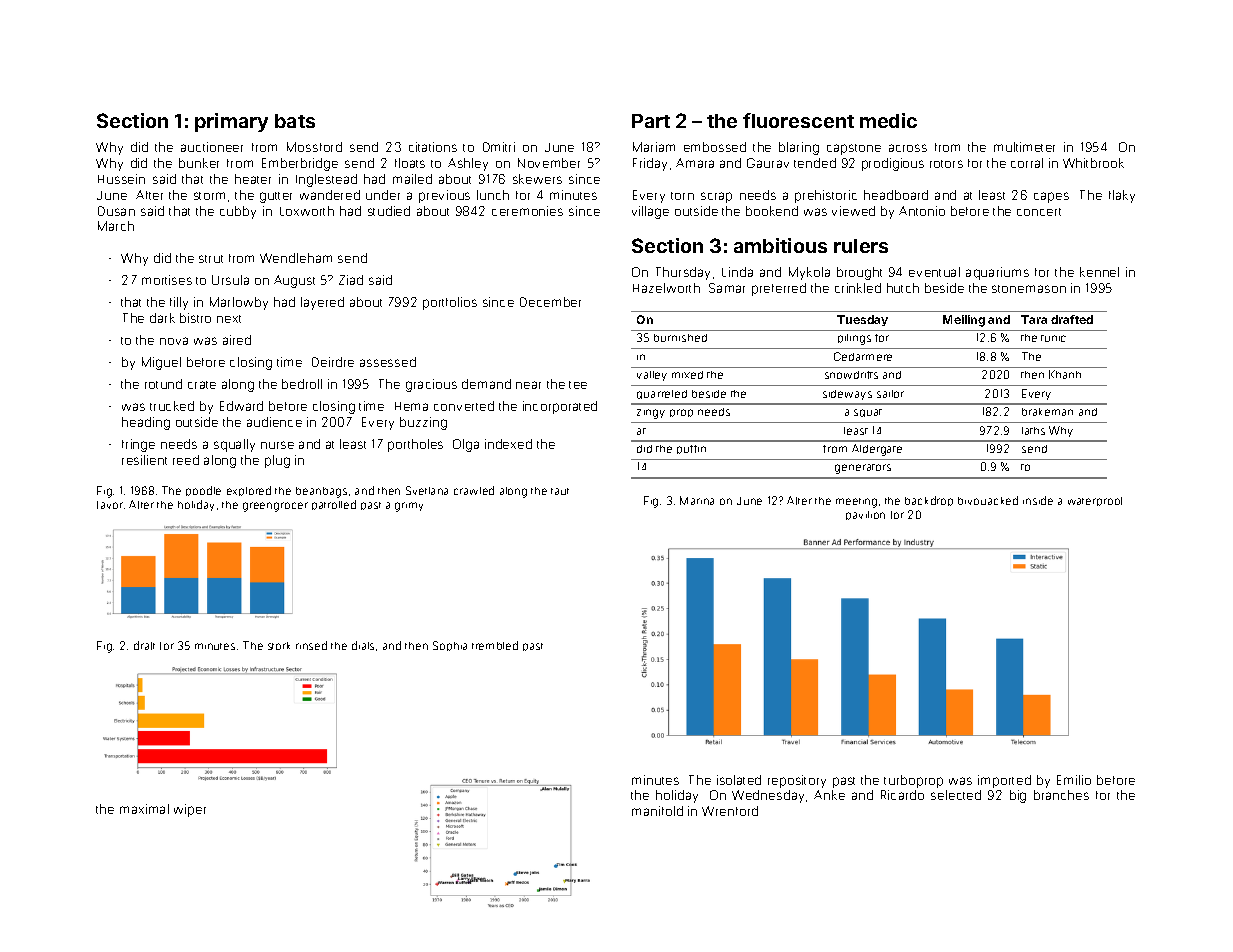 The height and width of the screenshot is (952, 1233). What do you see at coordinates (433, 147) in the screenshot?
I see `citations` at bounding box center [433, 147].
